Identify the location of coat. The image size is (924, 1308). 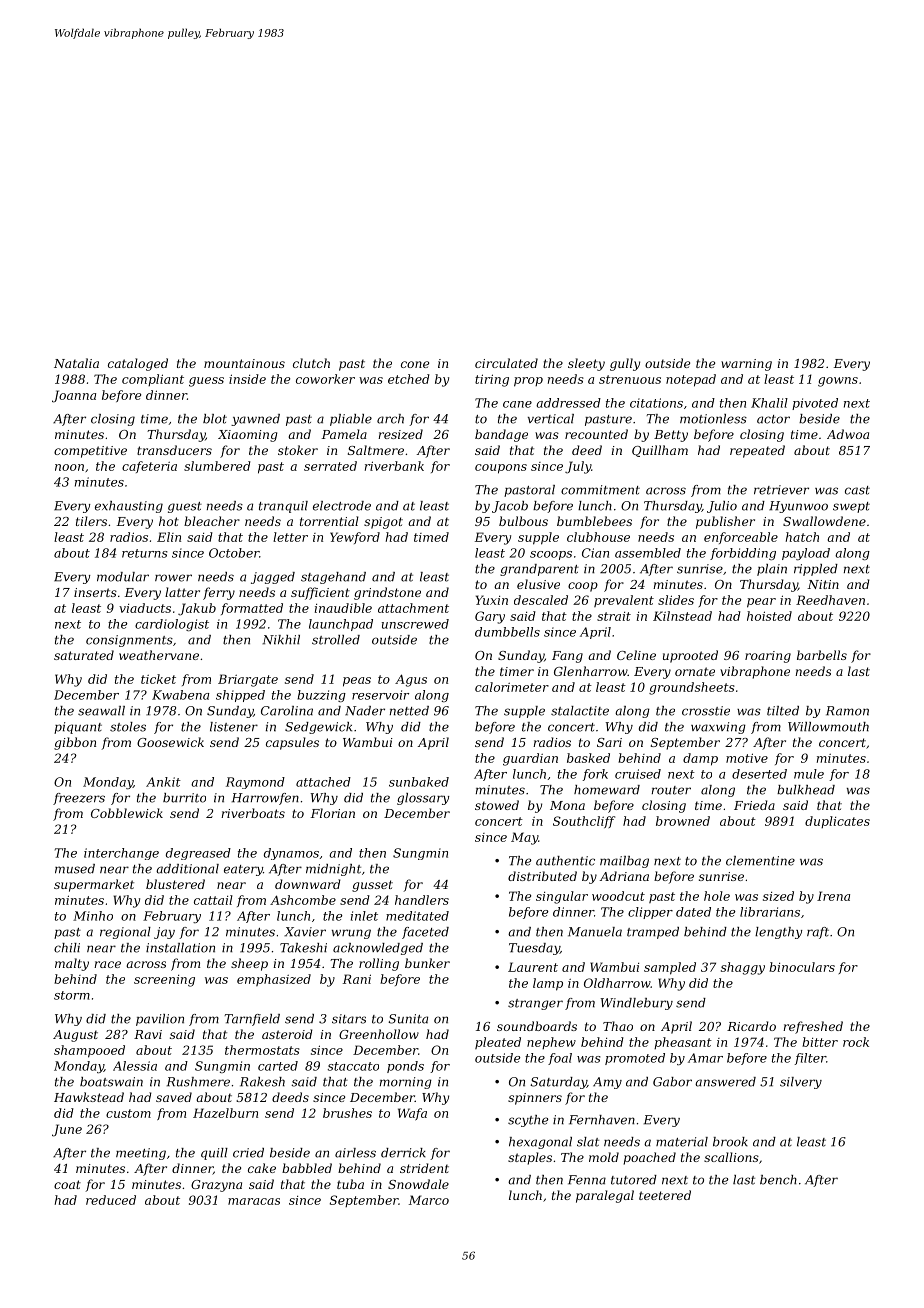
(67, 1184).
